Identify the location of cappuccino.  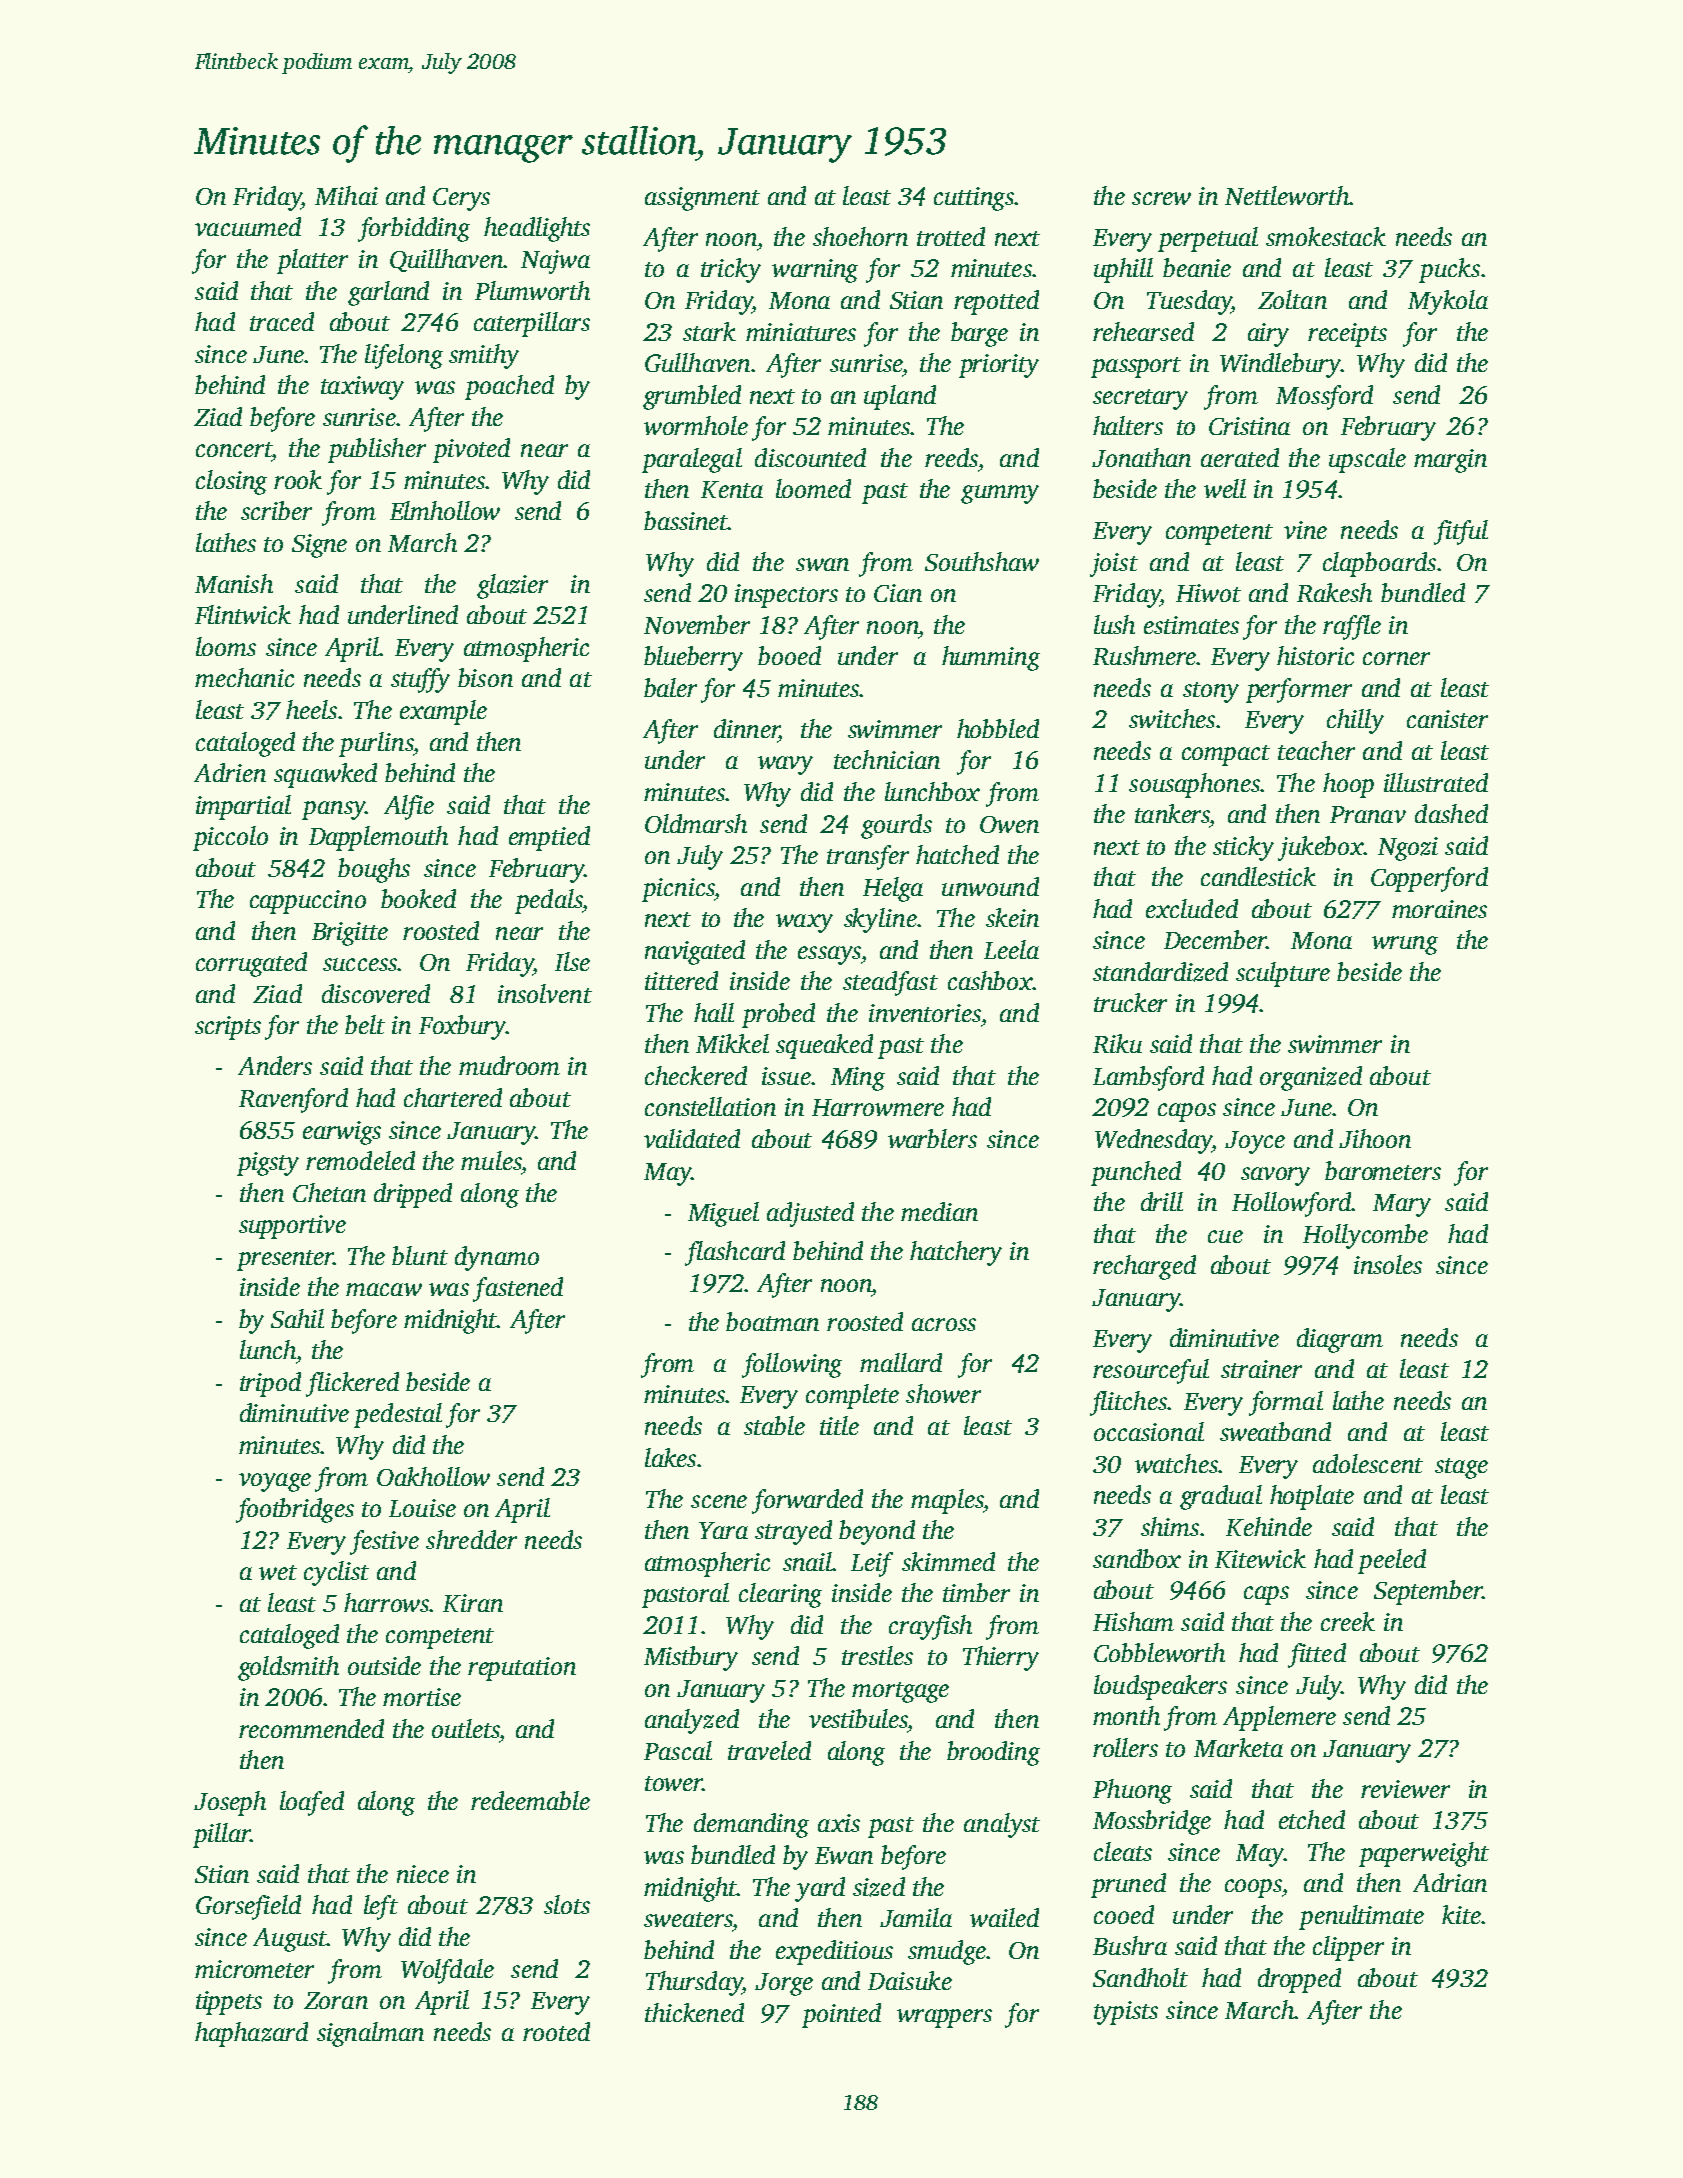
(308, 902).
